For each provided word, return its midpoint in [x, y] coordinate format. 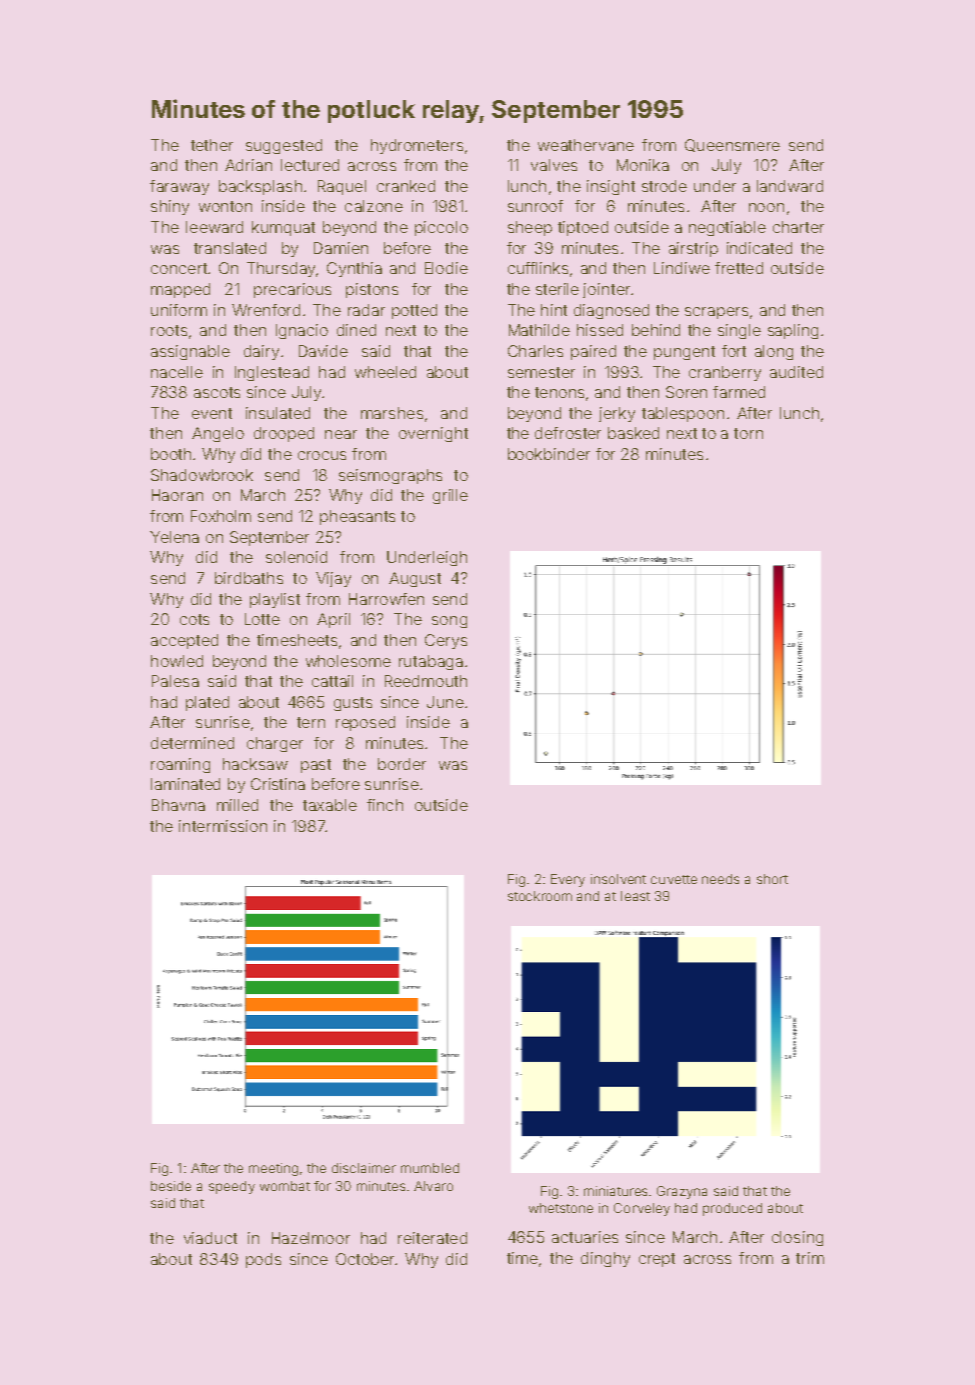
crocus [322, 455]
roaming [180, 765]
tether [212, 145]
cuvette [674, 879]
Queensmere [732, 145]
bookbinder [549, 454]
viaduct [210, 1238]
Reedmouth [426, 681]
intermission [223, 826]
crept [657, 1260]
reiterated [432, 1238]
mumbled [430, 1168]
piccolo [441, 228]
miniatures [615, 1191]
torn [748, 433]
